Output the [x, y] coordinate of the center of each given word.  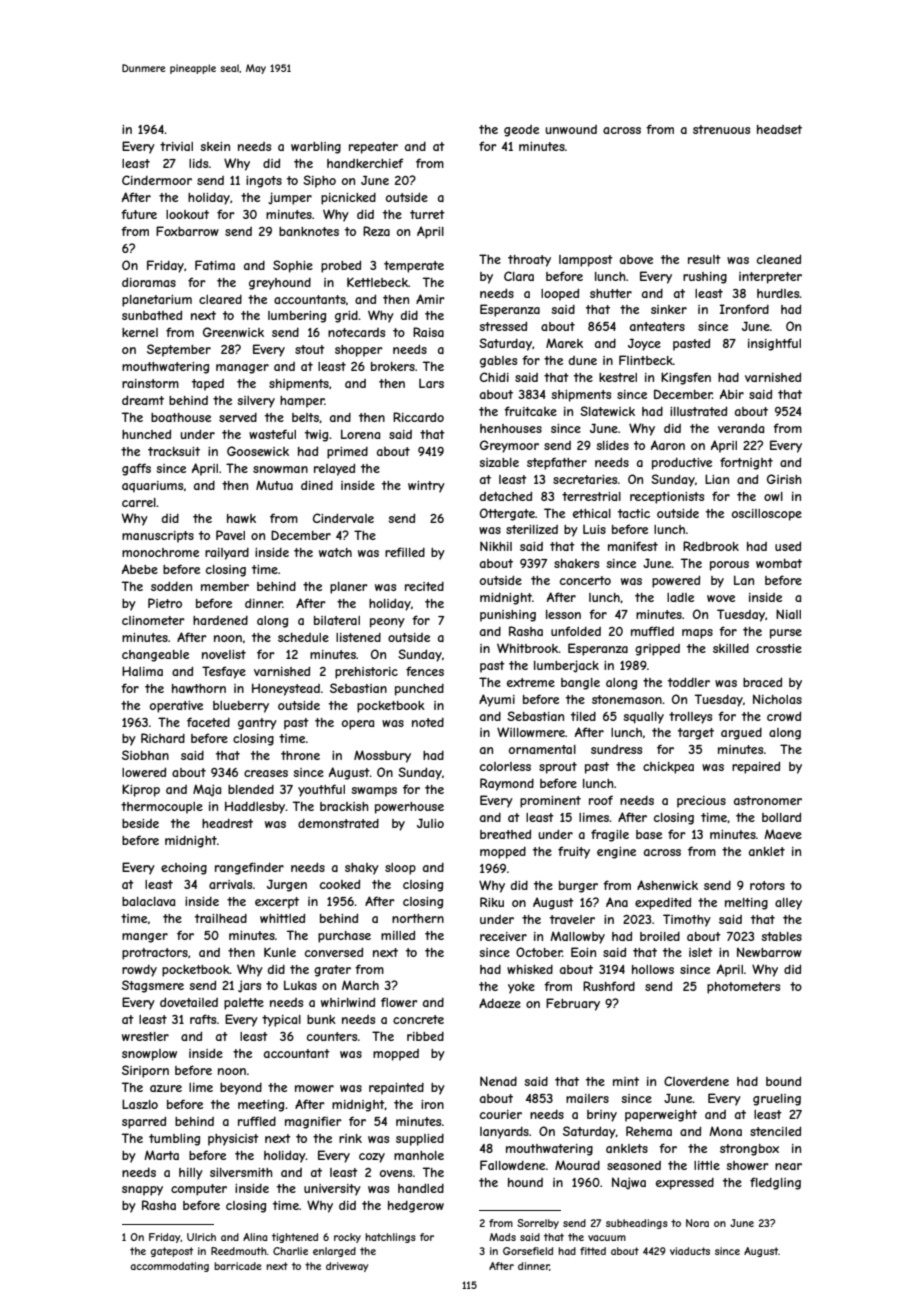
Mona [725, 1131]
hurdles [778, 293]
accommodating [169, 1267]
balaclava [148, 901]
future [139, 214]
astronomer [768, 800]
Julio [430, 823]
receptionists [667, 498]
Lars [431, 383]
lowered [144, 772]
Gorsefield [528, 1251]
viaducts [690, 1251]
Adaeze [500, 1003]
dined [317, 485]
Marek [564, 343]
